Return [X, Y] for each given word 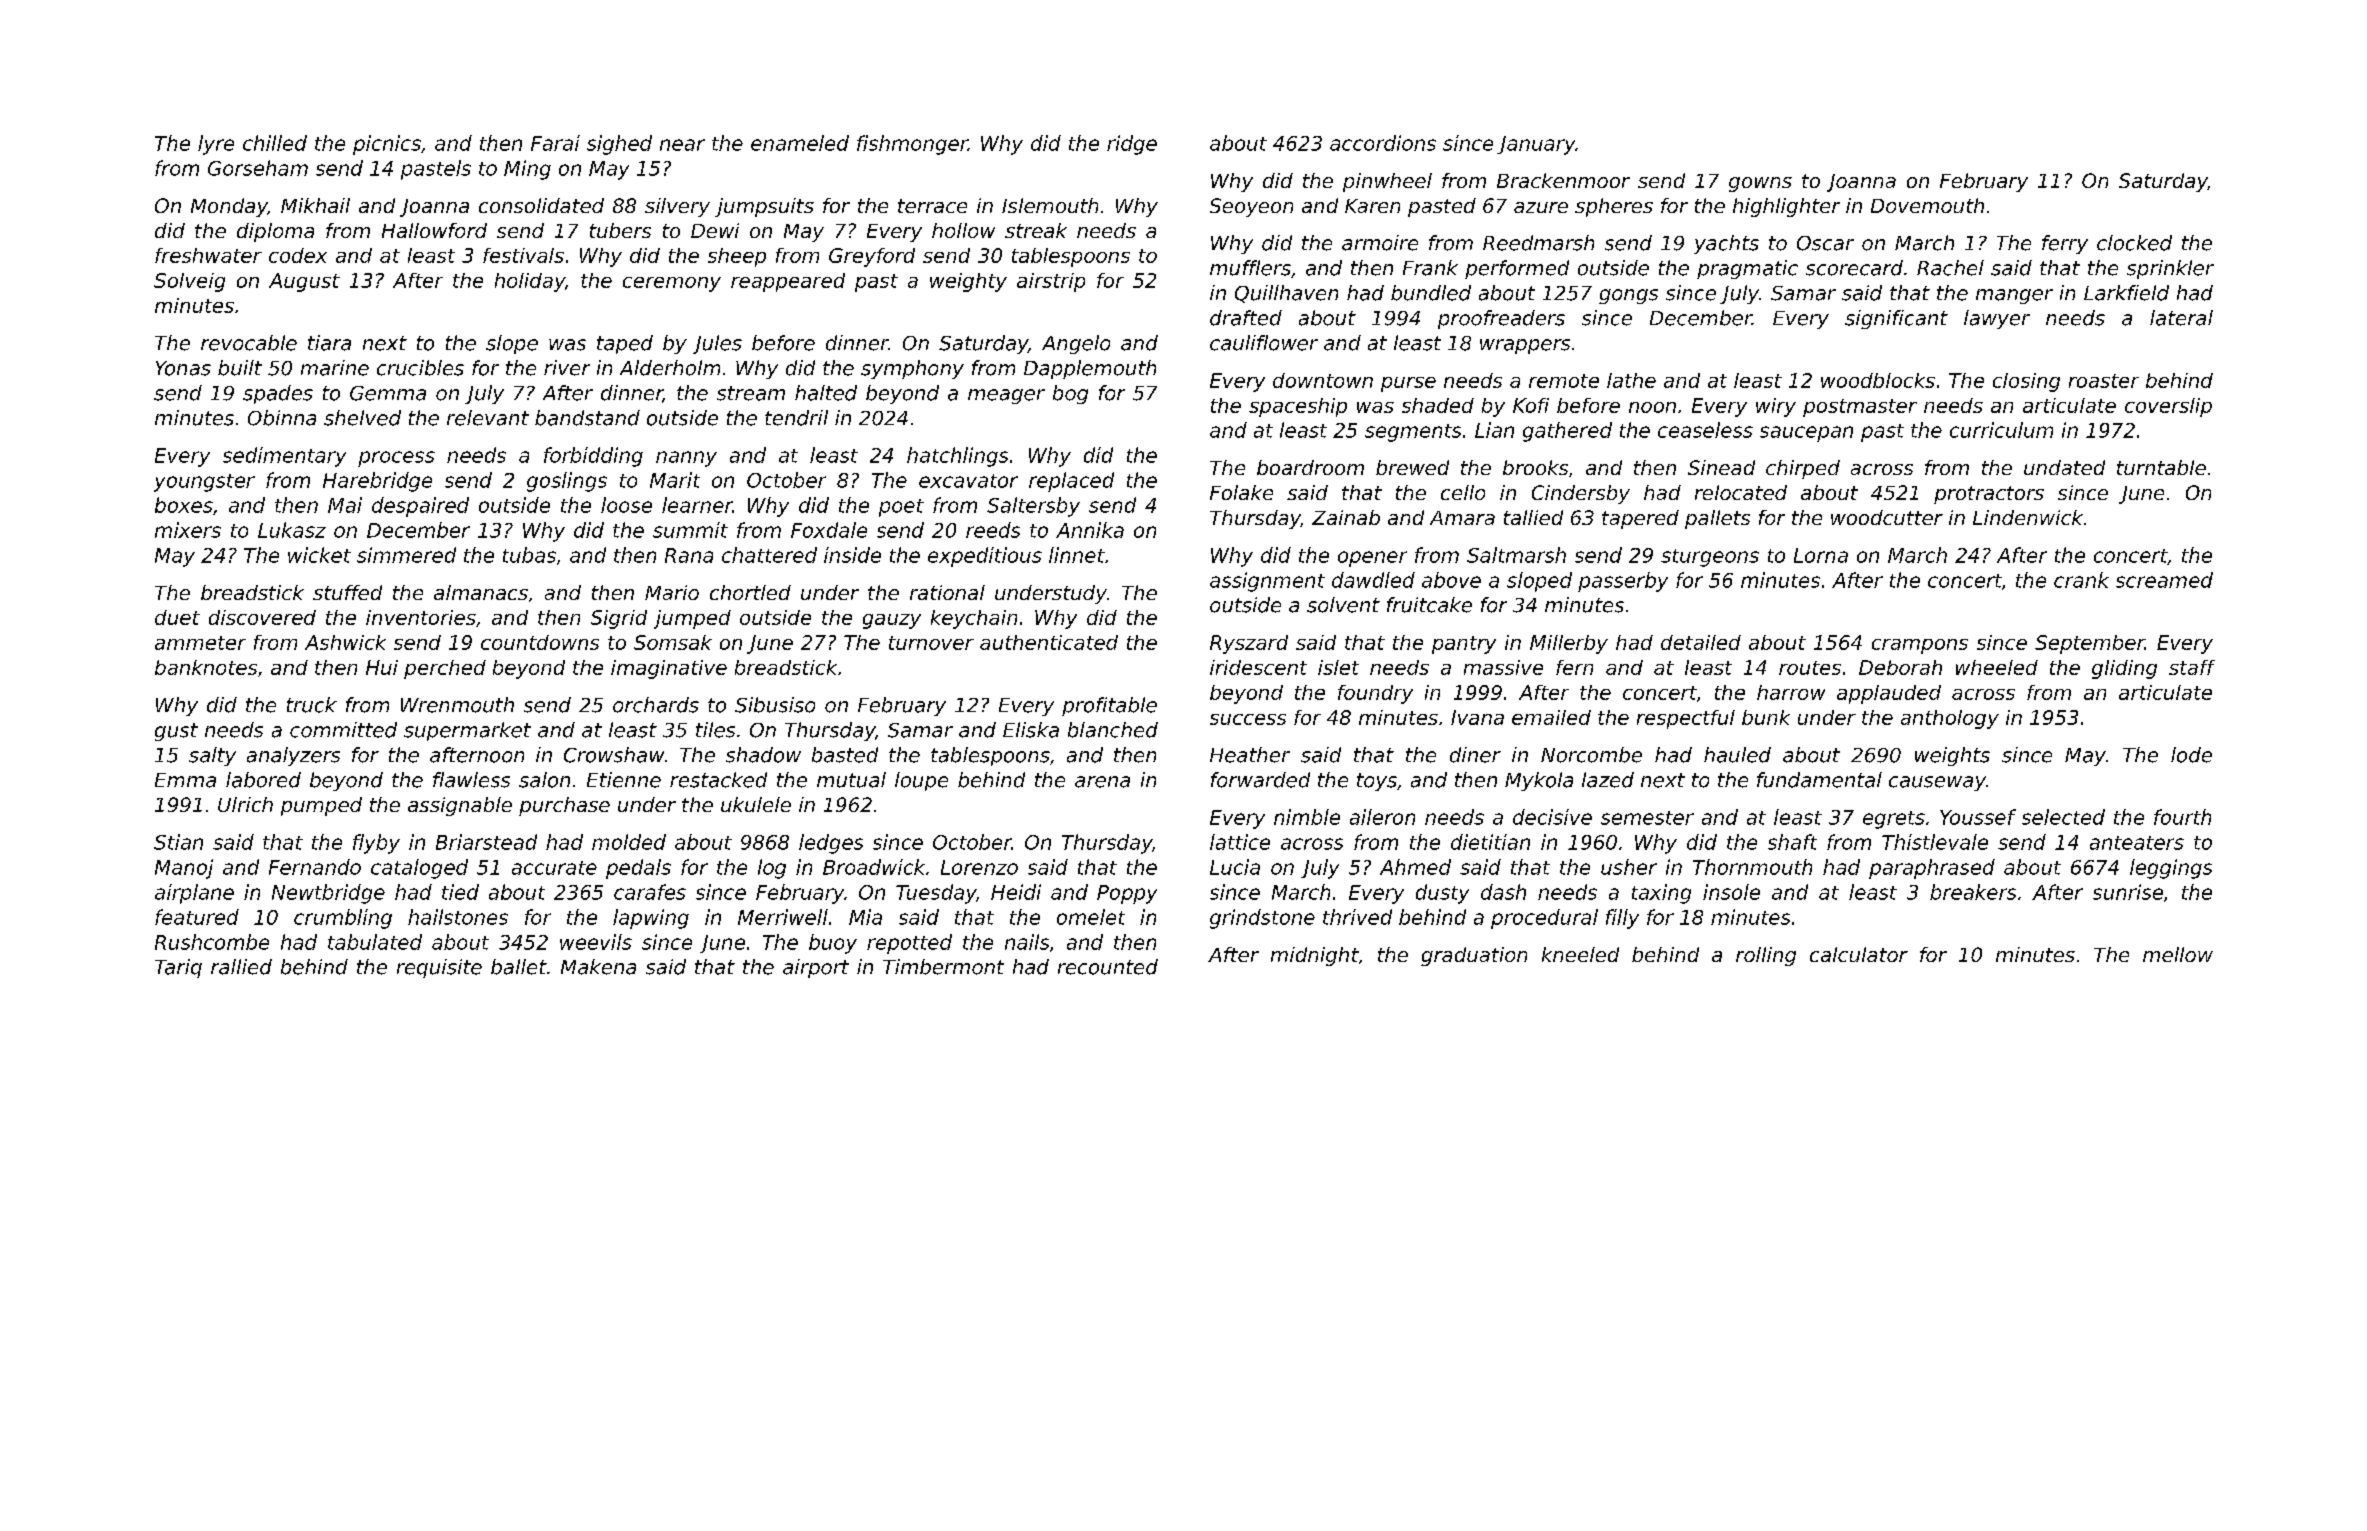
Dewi [715, 230]
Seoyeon [1251, 207]
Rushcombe [212, 942]
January [1536, 145]
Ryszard [1249, 644]
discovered [262, 617]
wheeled [1997, 667]
